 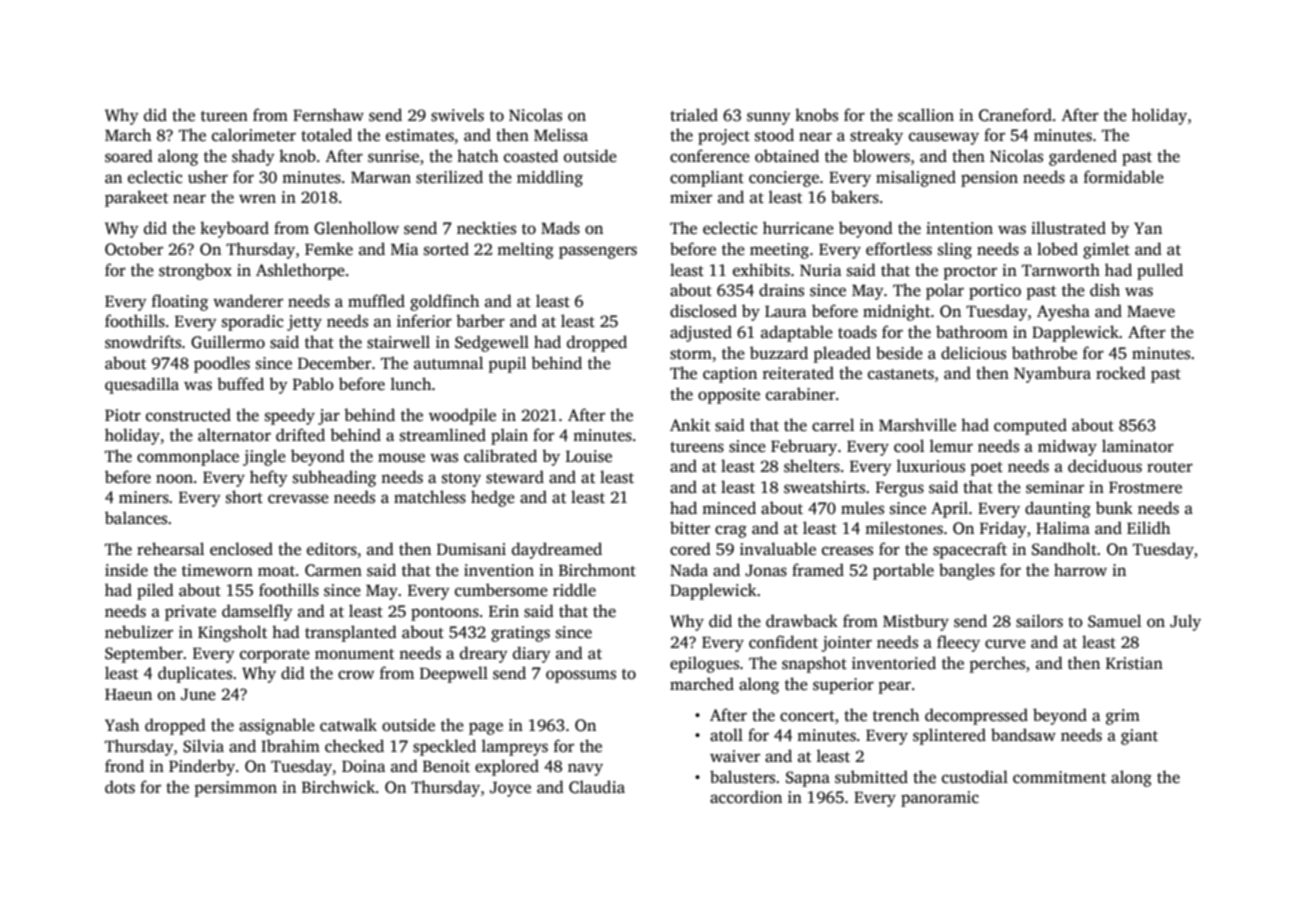 What do you see at coordinates (1059, 777) in the document?
I see `commitment` at bounding box center [1059, 777].
